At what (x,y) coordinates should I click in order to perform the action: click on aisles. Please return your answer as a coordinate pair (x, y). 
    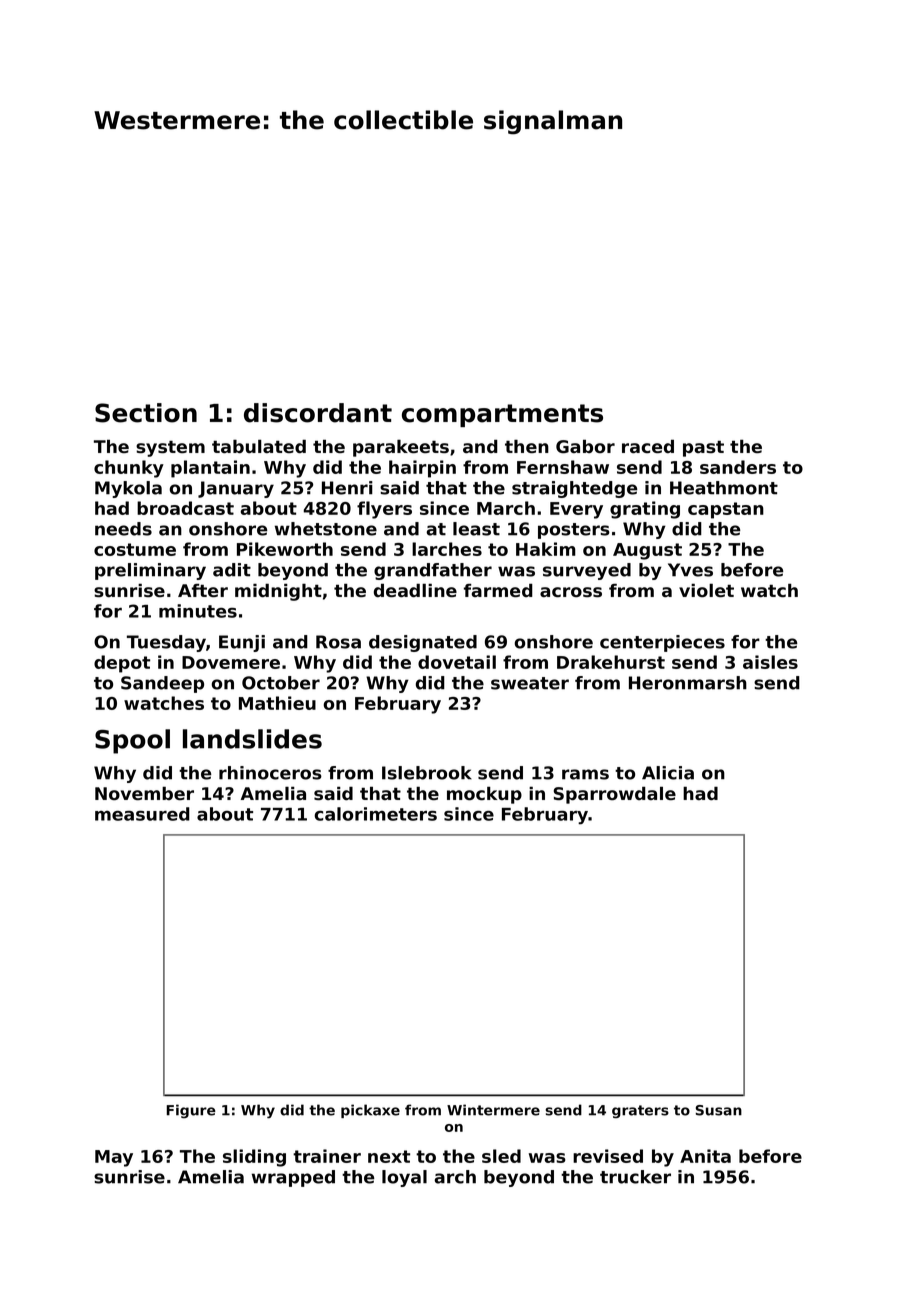
    Looking at the image, I should click on (770, 662).
